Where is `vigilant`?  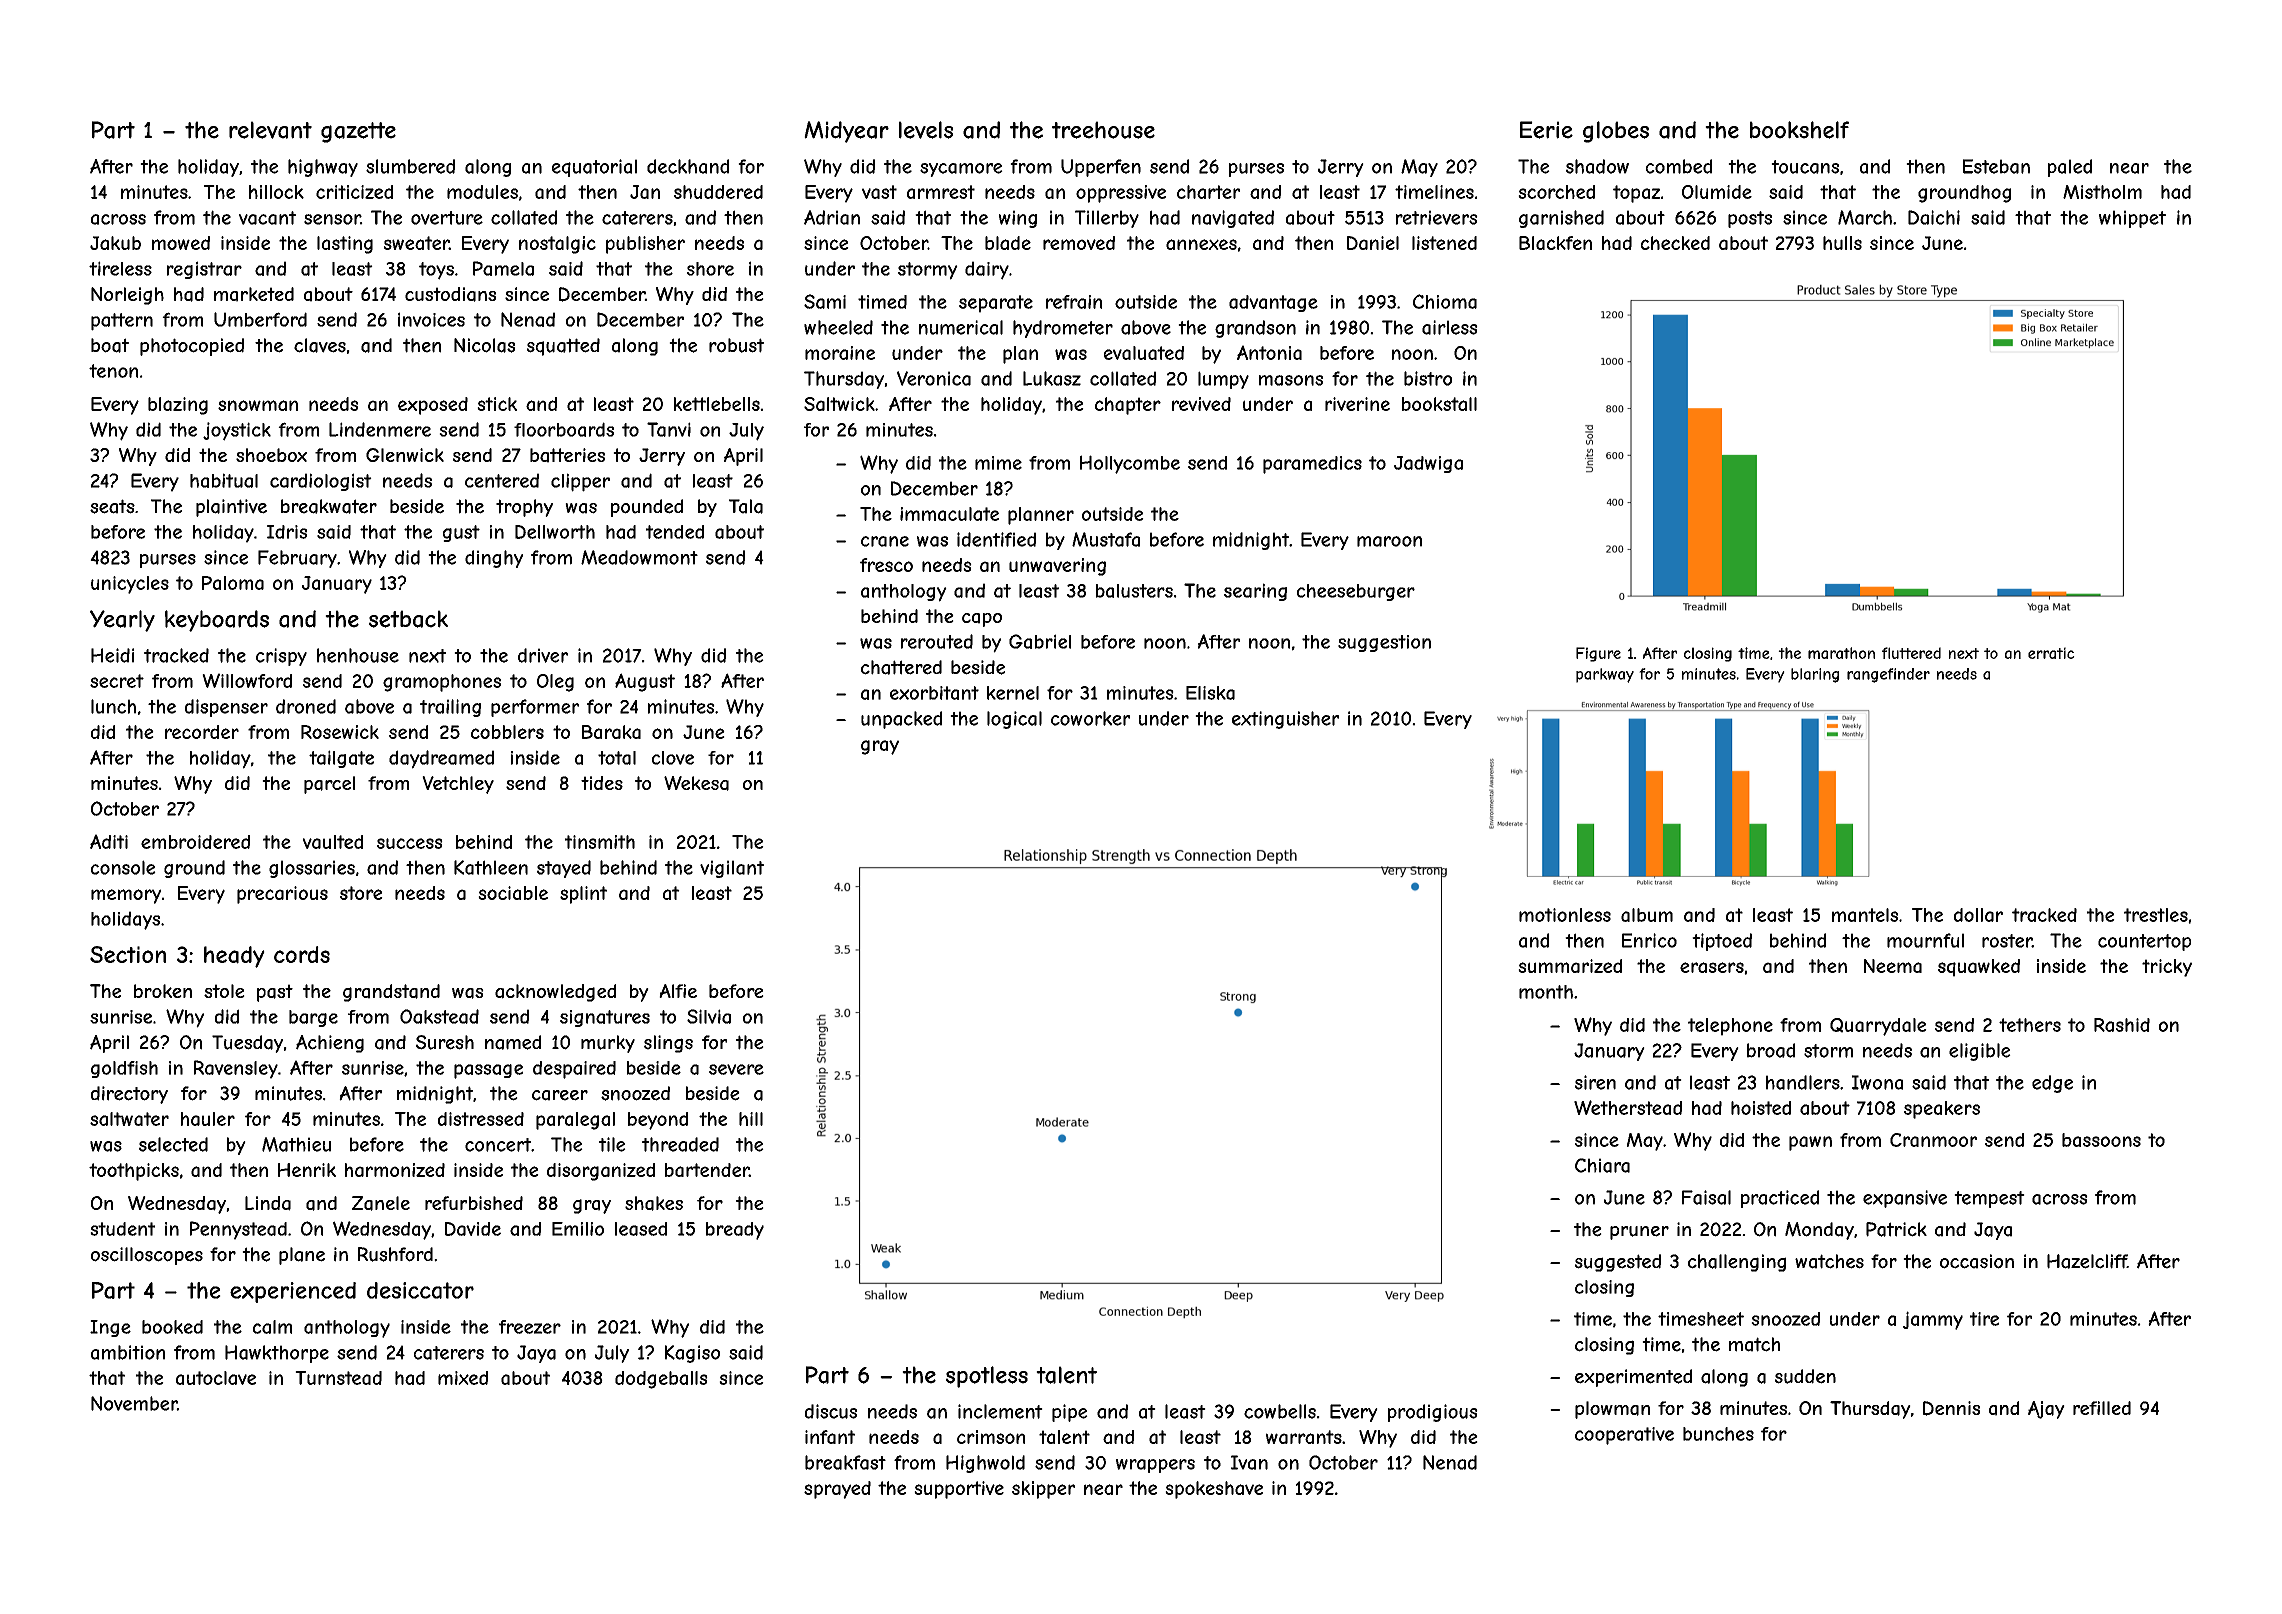 vigilant is located at coordinates (732, 869).
